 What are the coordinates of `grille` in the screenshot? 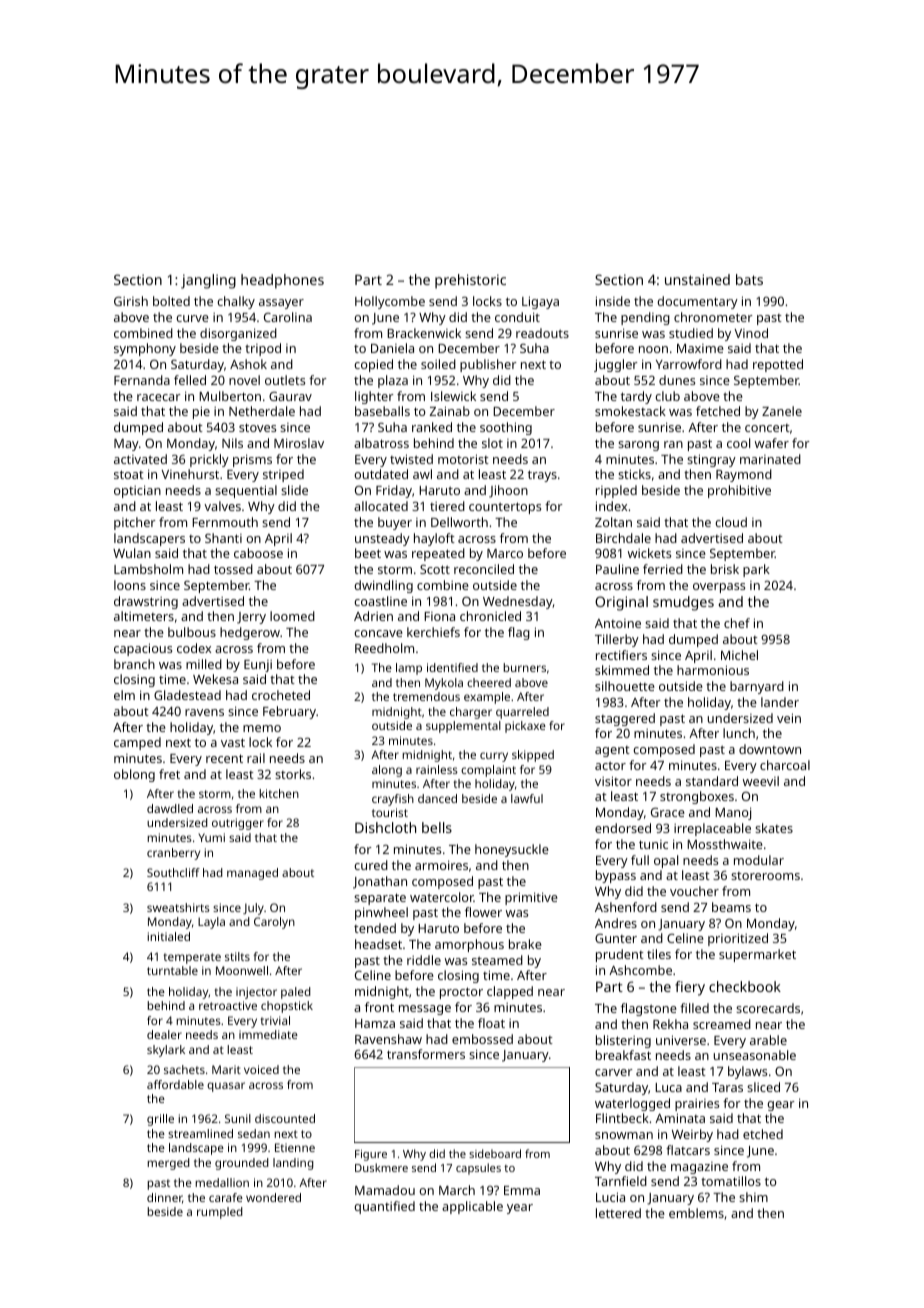 It's located at (160, 1120).
